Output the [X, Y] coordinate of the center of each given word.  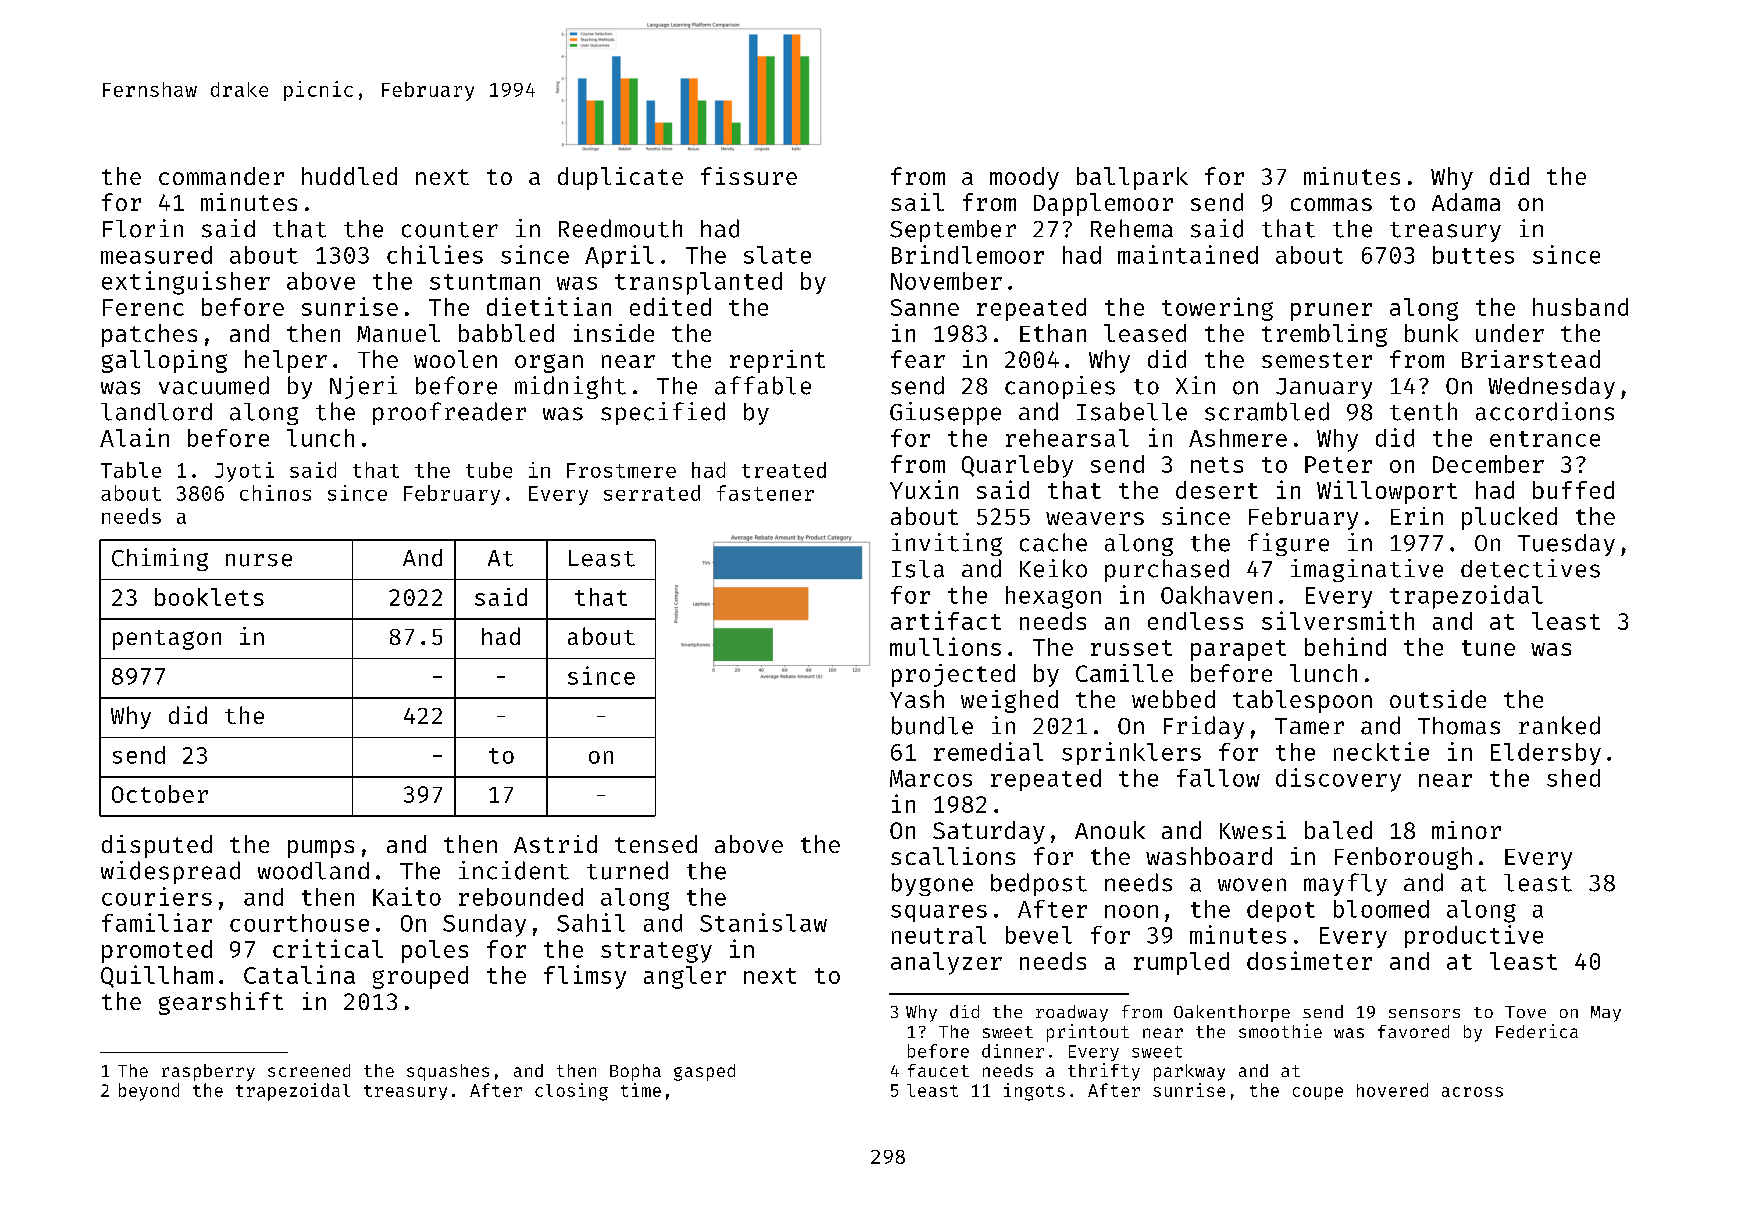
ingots [1034, 1092]
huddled [349, 176]
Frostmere [621, 470]
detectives [1530, 568]
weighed [1009, 701]
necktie [1381, 751]
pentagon [167, 640]
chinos [275, 493]
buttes [1473, 255]
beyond [149, 1092]
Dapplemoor [1103, 204]
